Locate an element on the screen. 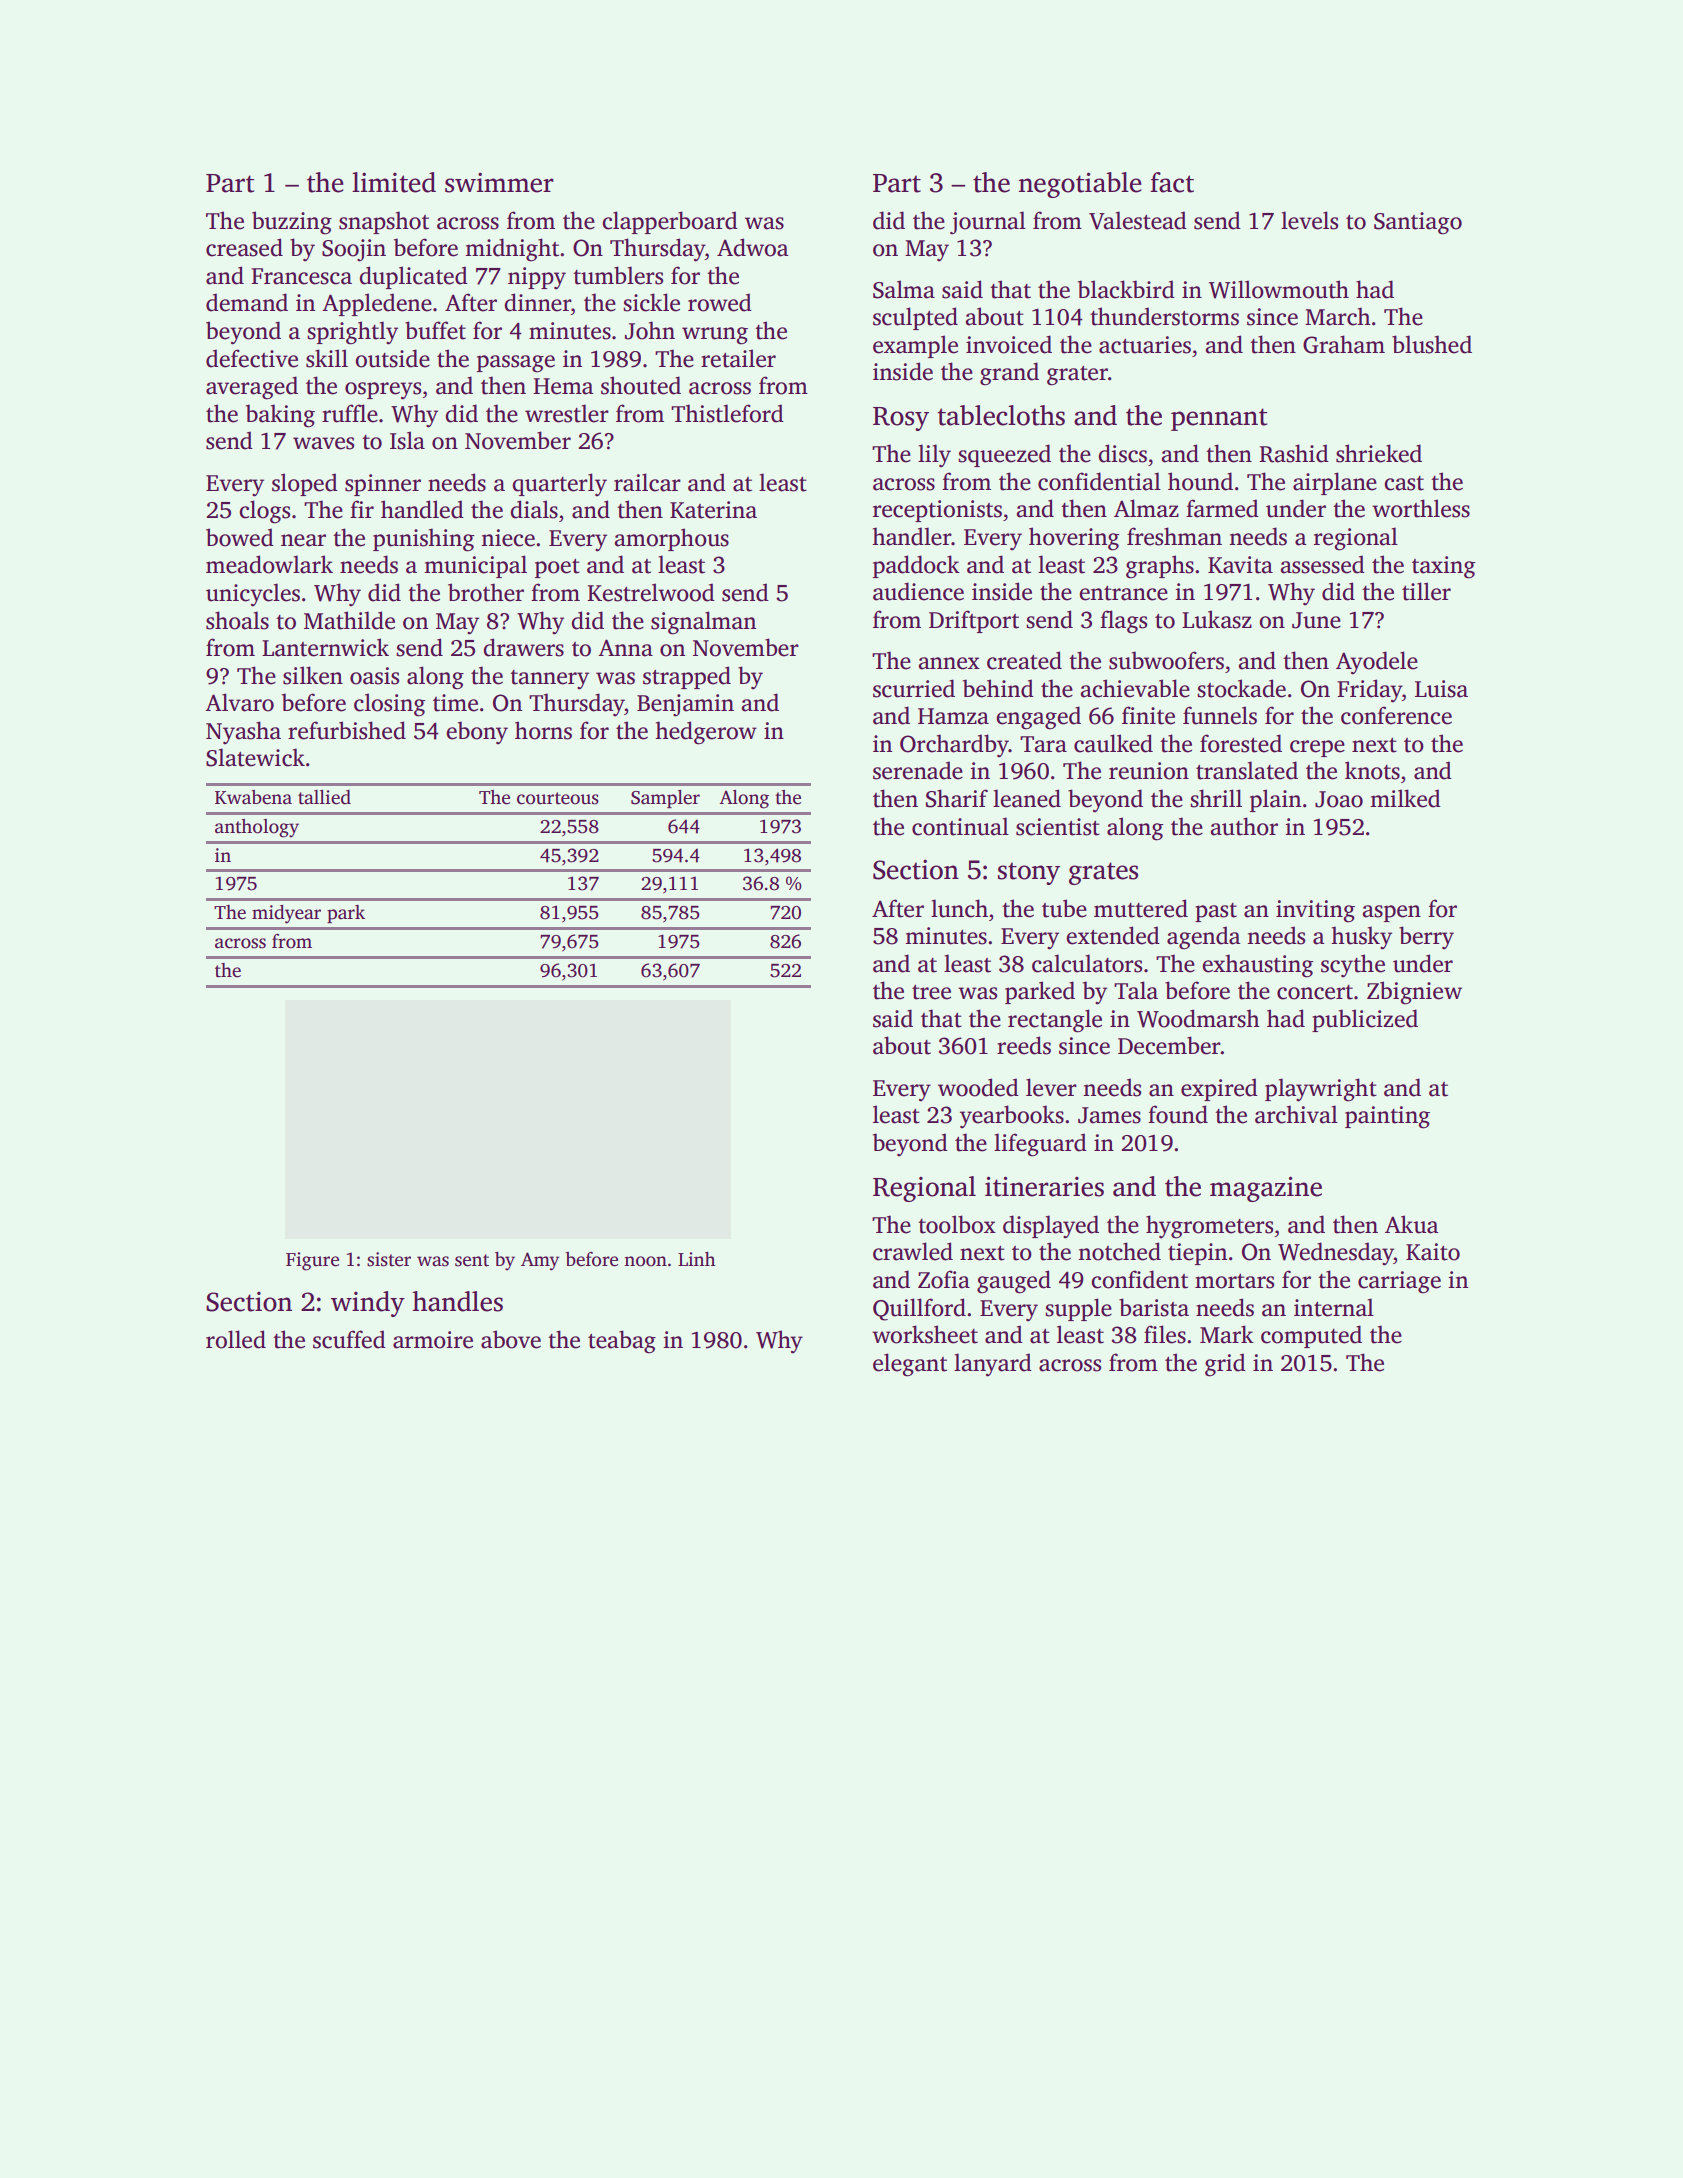 The image size is (1683, 2178). levels is located at coordinates (1309, 220).
